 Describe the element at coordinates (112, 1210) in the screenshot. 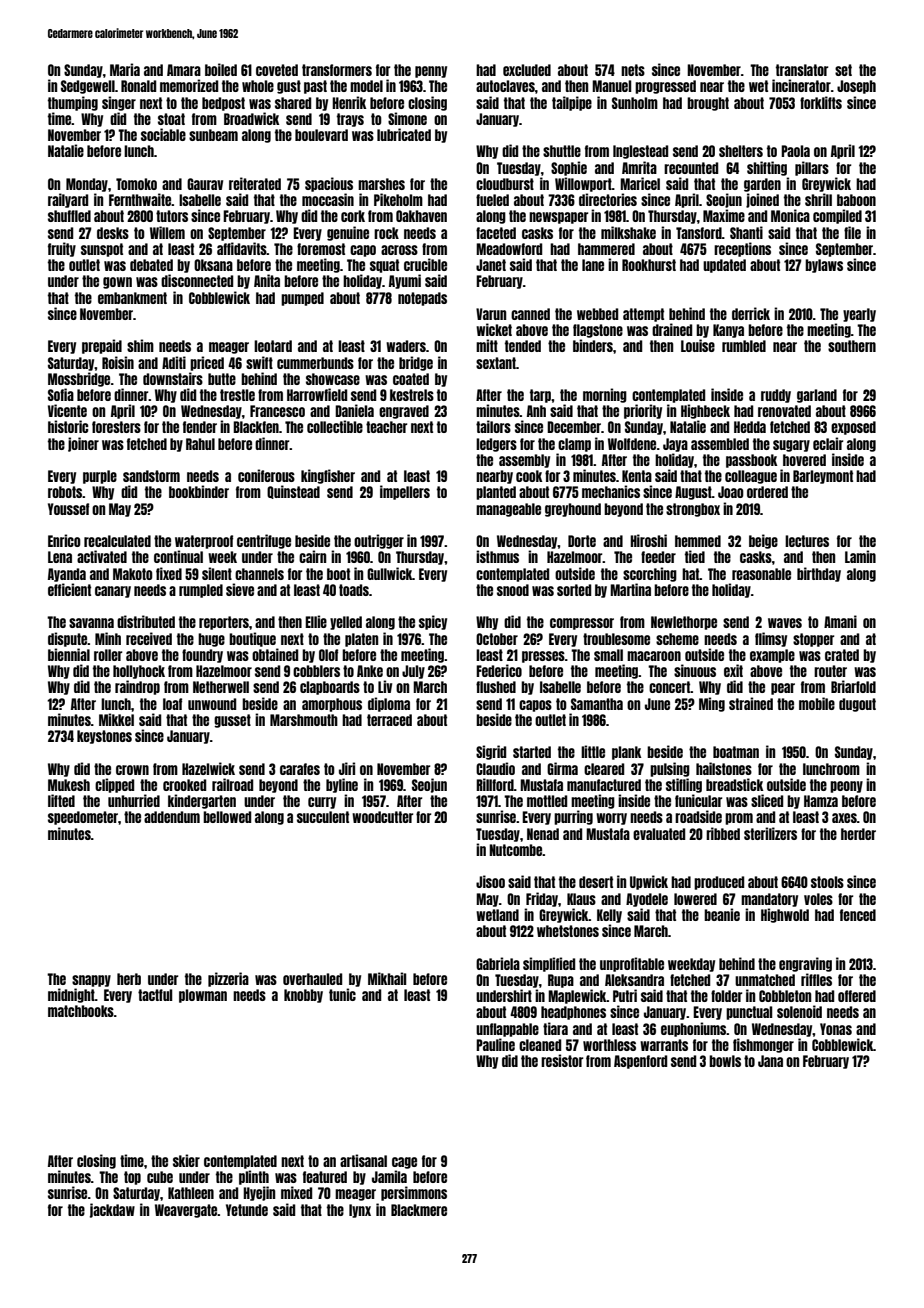

I see `jackdaw` at that location.
